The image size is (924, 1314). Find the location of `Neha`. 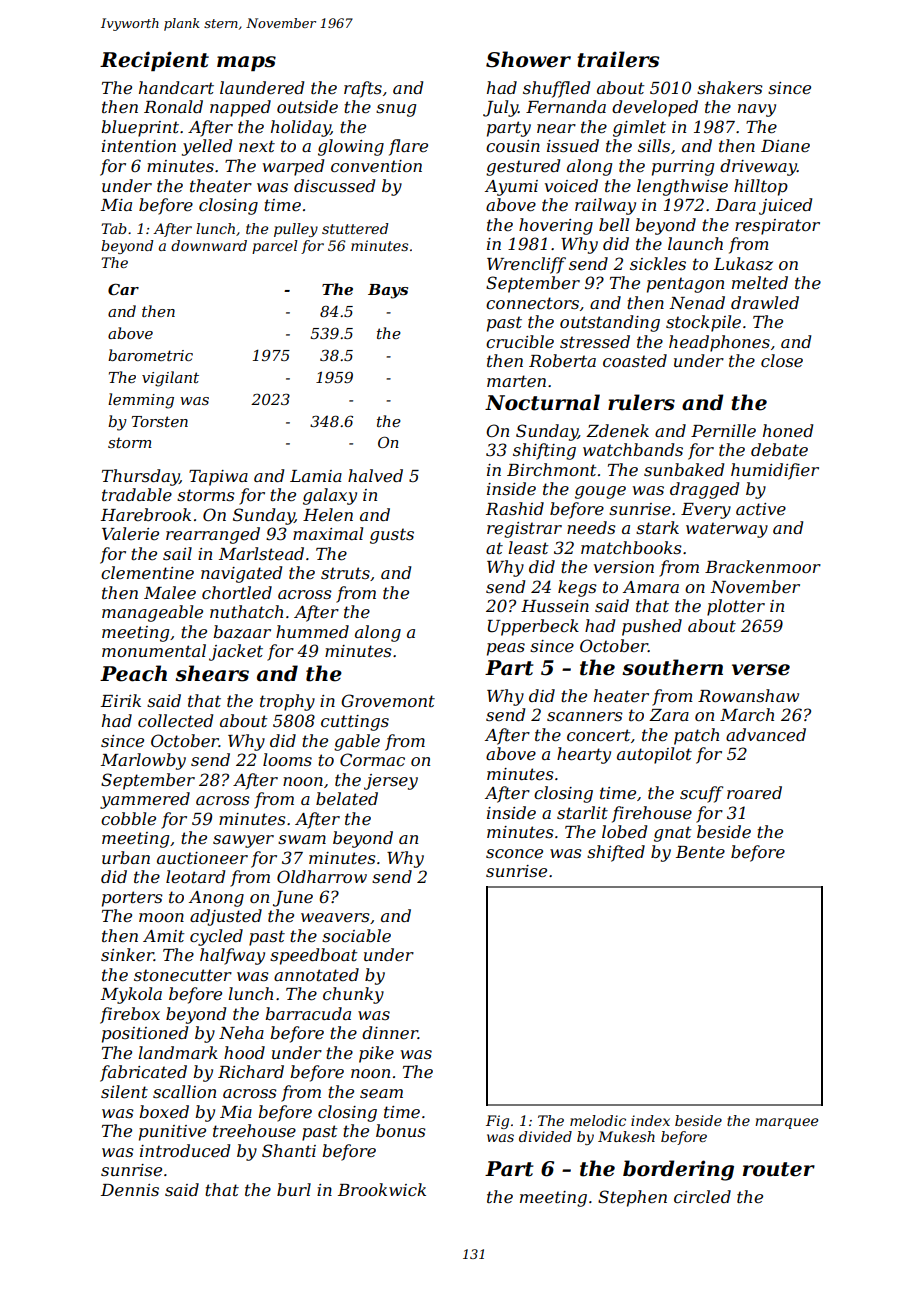

Neha is located at coordinates (241, 1032).
